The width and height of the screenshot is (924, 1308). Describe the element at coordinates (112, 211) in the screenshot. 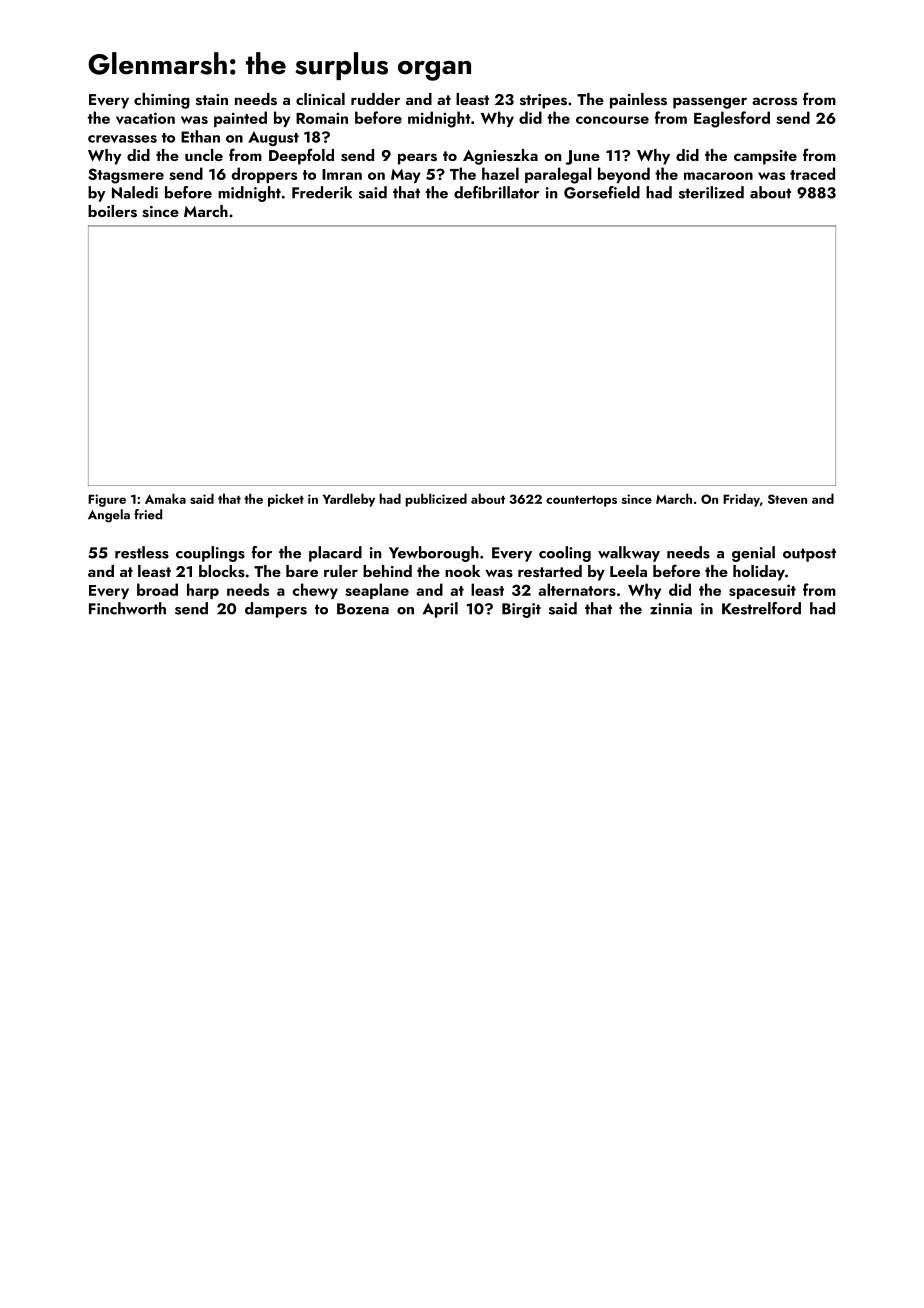

I see `boilers` at that location.
